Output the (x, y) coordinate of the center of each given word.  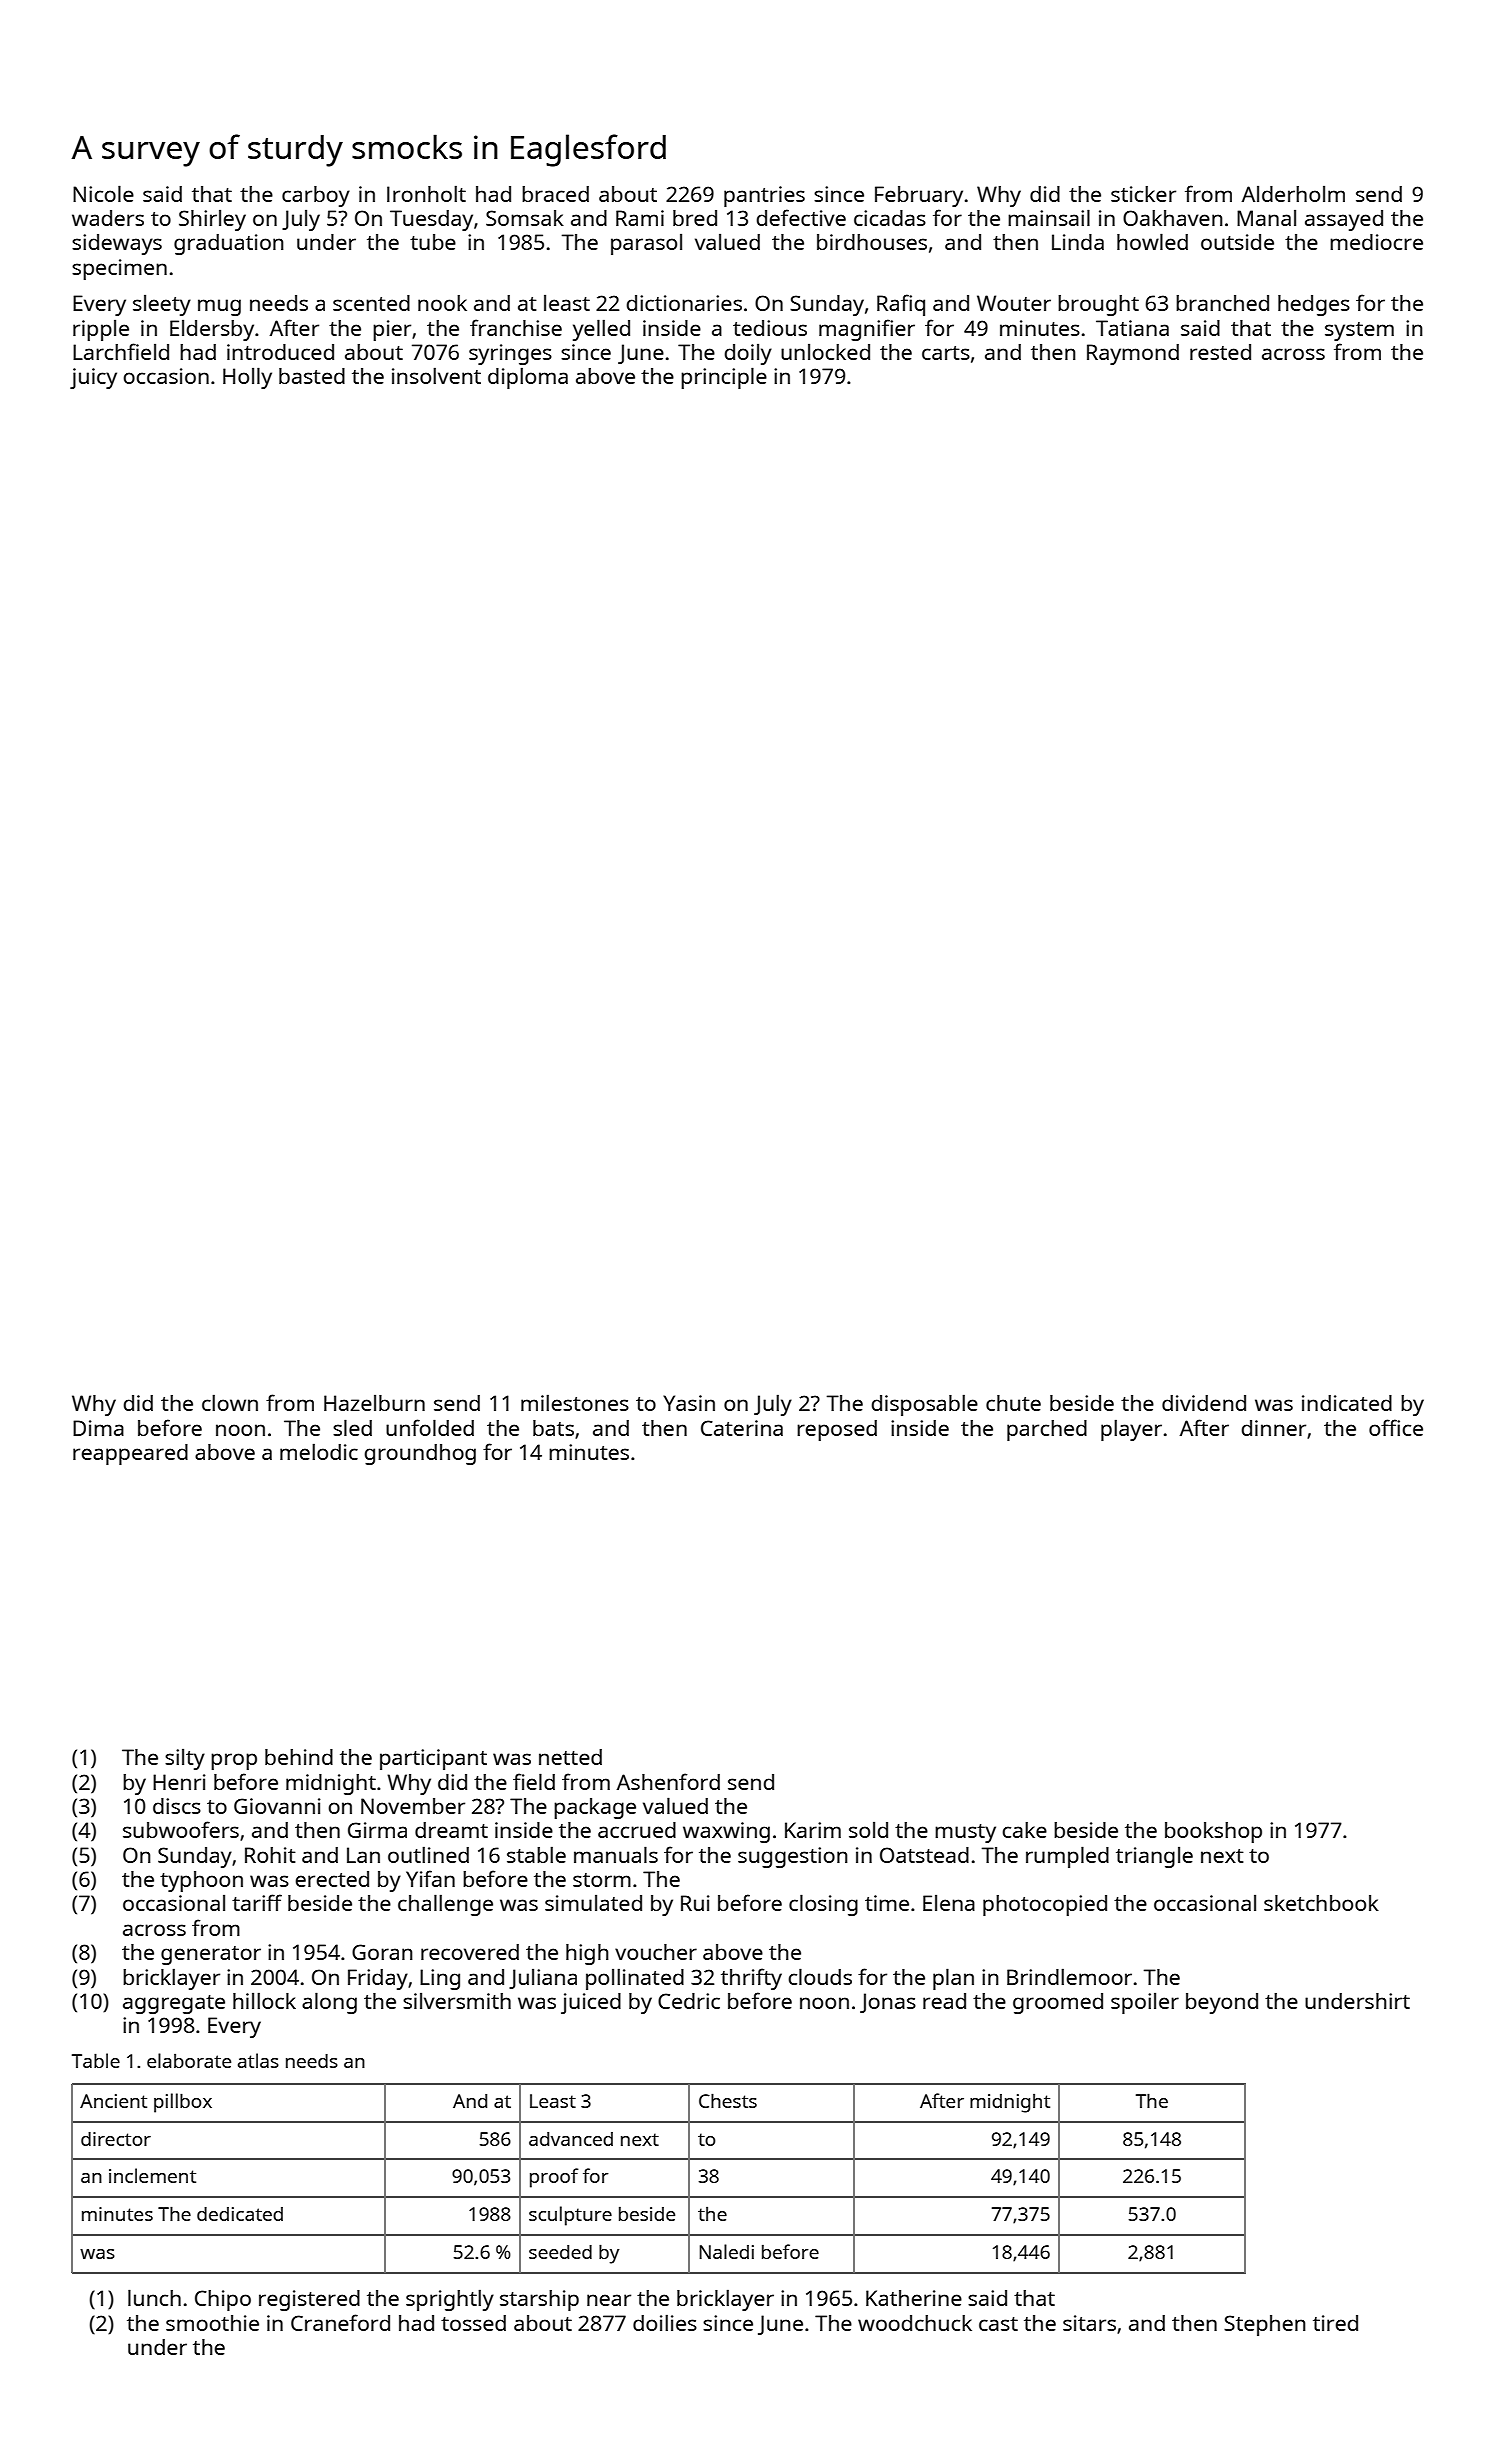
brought (1098, 305)
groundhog (420, 1454)
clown (230, 1402)
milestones (575, 1402)
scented (371, 303)
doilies (665, 2322)
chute (1013, 1403)
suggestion (793, 1857)
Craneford (340, 2322)
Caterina (742, 1428)
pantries (764, 196)
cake (1024, 1830)
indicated (1347, 1403)
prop (234, 1761)
